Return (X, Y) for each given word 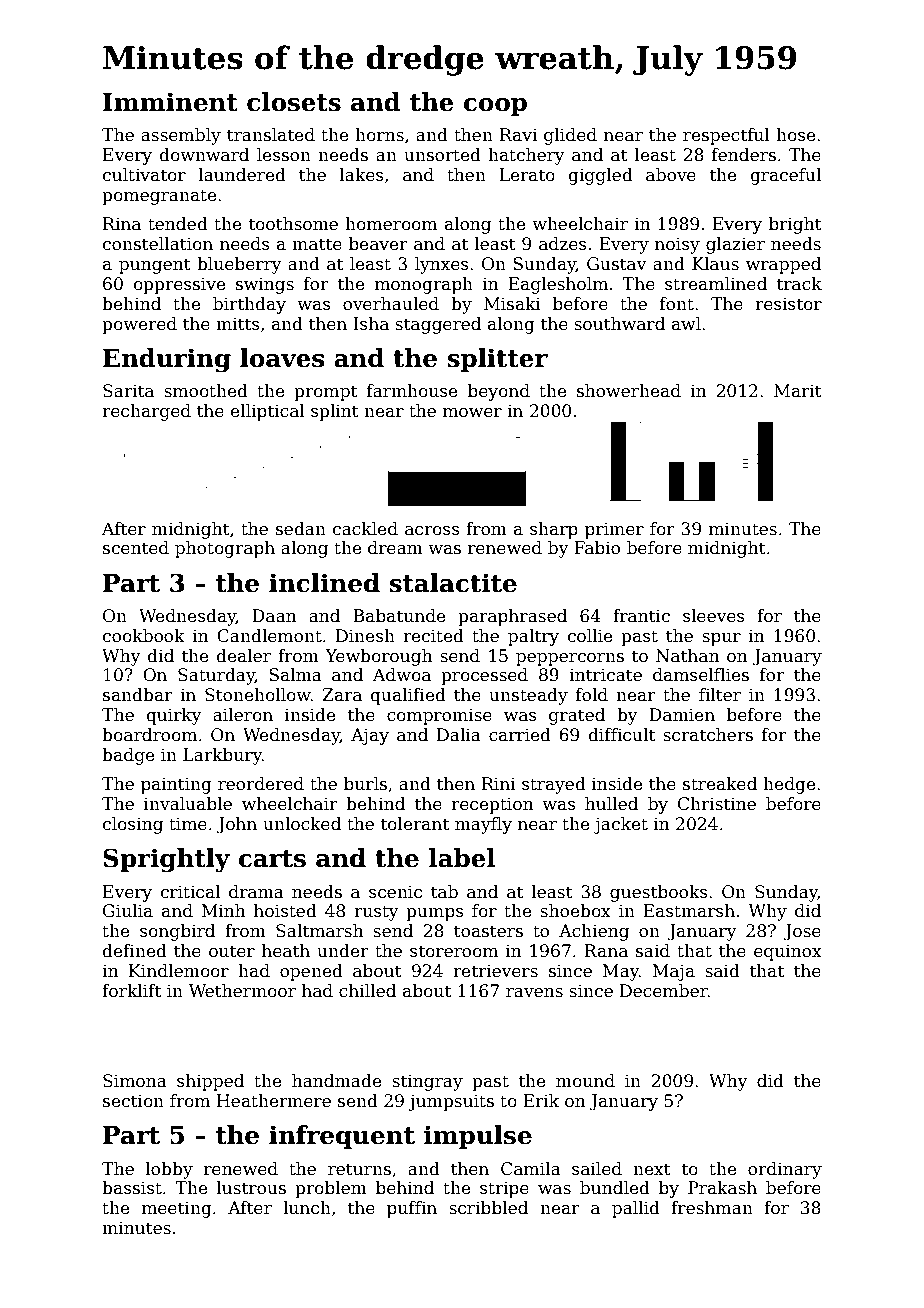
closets (294, 102)
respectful (726, 136)
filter (720, 695)
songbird (177, 932)
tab (444, 892)
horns (379, 135)
